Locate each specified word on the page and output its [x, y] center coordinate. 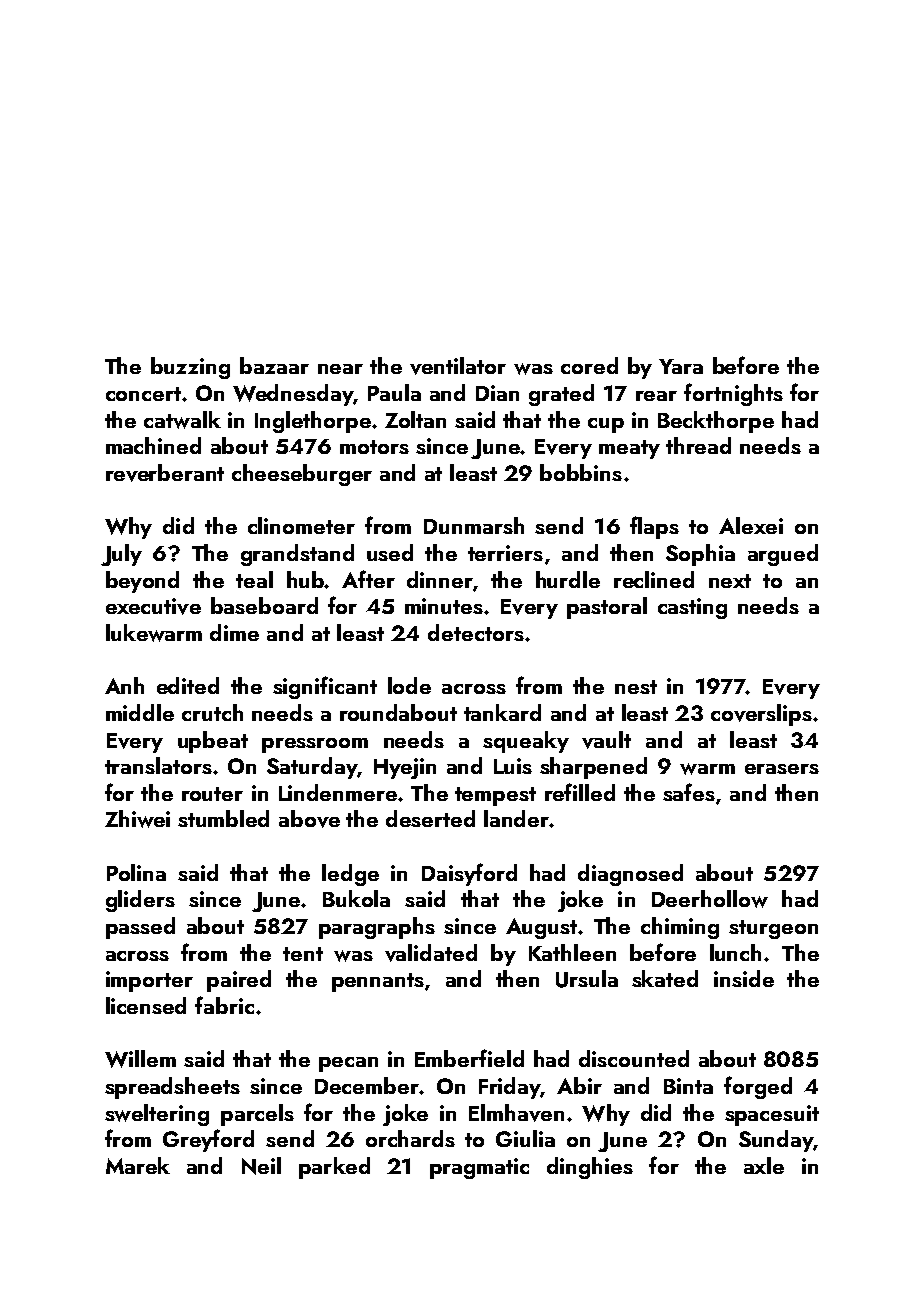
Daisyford [469, 874]
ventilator [458, 366]
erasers [782, 769]
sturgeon [773, 929]
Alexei [751, 525]
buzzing [190, 368]
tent [303, 954]
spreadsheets [172, 1088]
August [541, 928]
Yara [681, 366]
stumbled [223, 818]
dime [234, 632]
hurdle [568, 579]
